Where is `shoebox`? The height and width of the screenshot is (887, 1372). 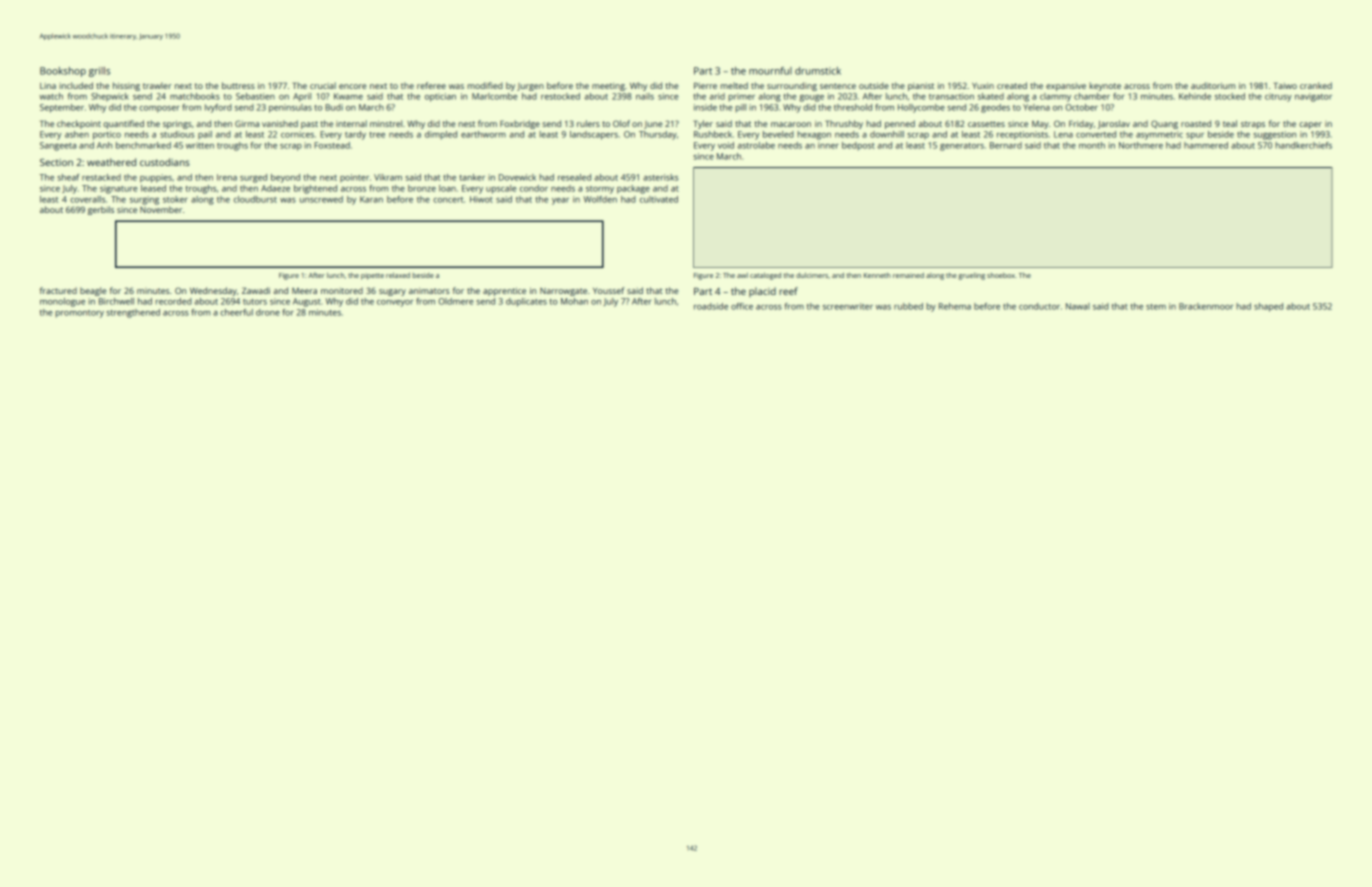 shoebox is located at coordinates (1001, 275).
